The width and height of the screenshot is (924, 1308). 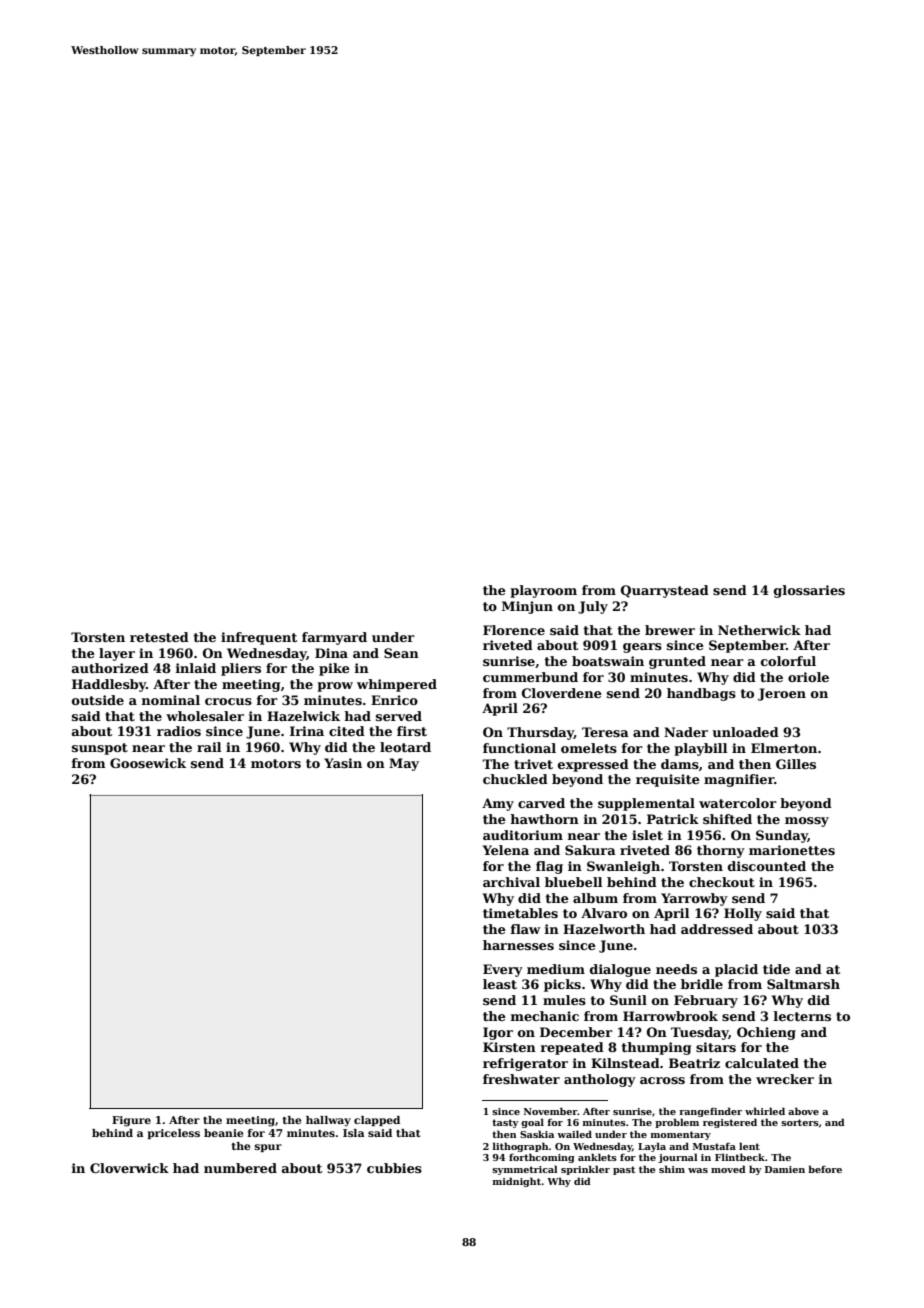 What do you see at coordinates (131, 1121) in the screenshot?
I see `Figure` at bounding box center [131, 1121].
